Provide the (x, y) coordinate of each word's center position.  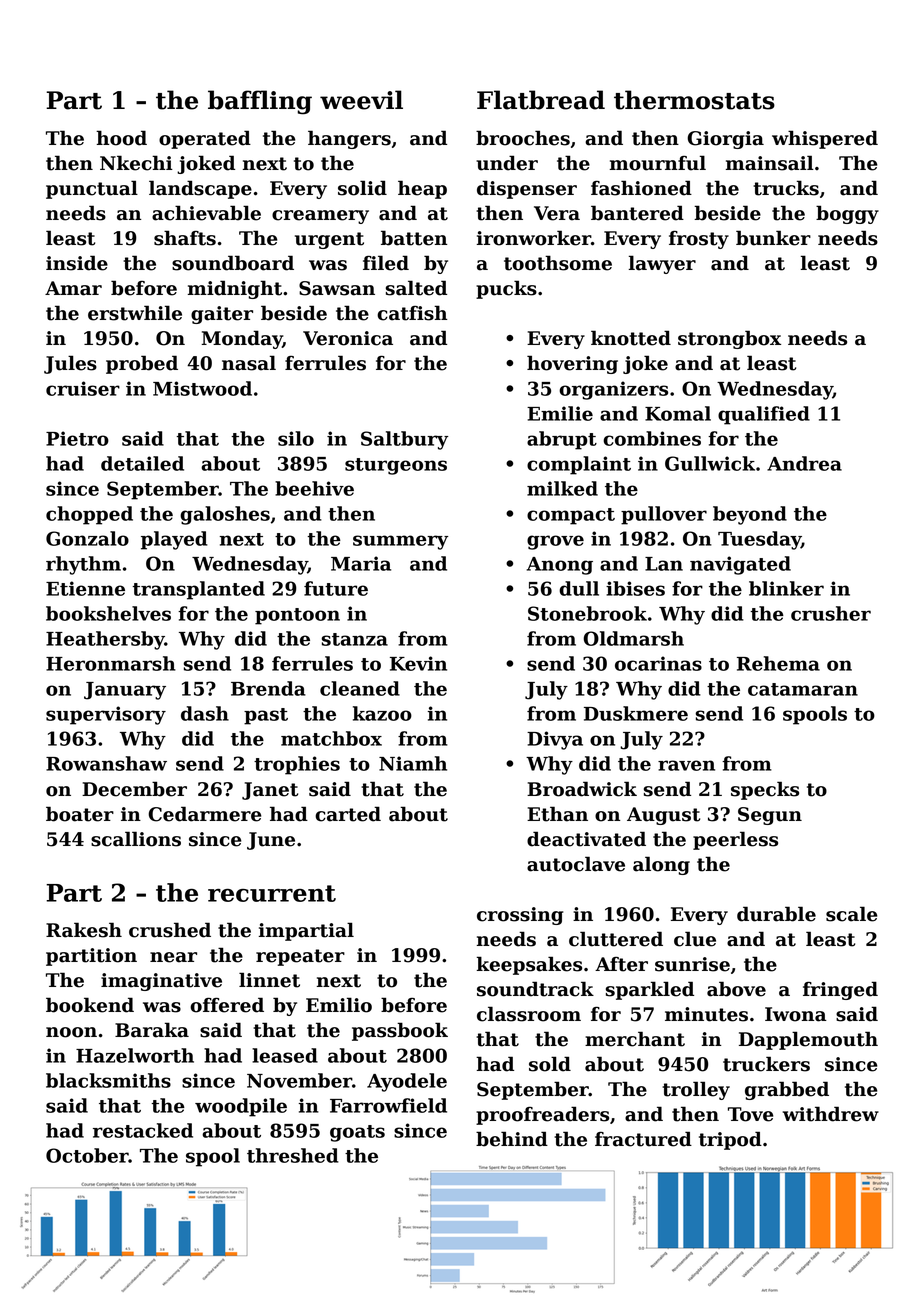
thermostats (694, 100)
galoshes (225, 515)
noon (71, 1032)
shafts (185, 238)
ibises (635, 588)
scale (851, 914)
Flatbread (541, 100)
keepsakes (529, 965)
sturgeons (396, 466)
